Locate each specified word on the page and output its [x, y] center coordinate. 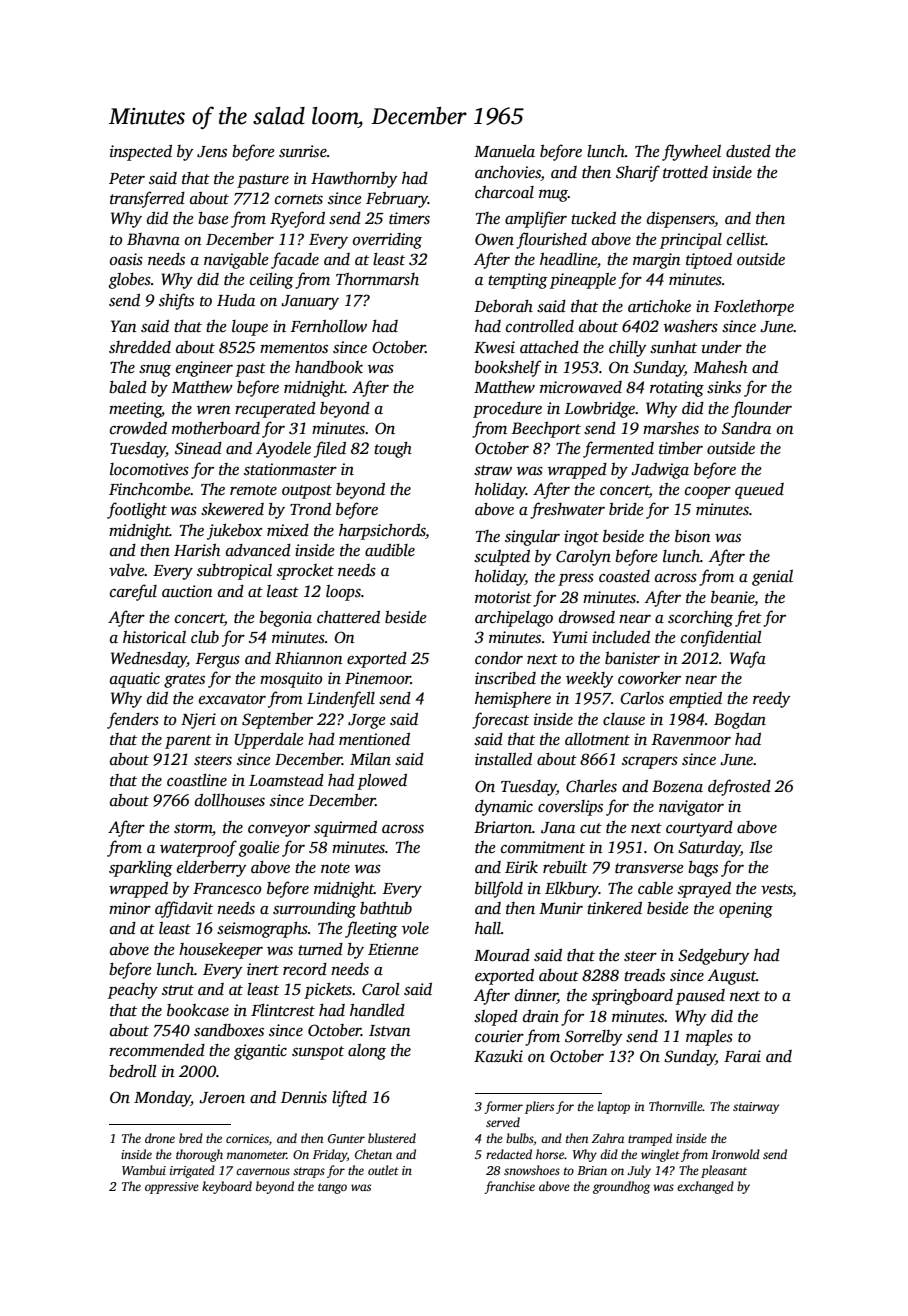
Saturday [709, 849]
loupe [250, 328]
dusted [748, 151]
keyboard [227, 1187]
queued [759, 491]
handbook [329, 367]
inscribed [505, 678]
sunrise [303, 151]
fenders [133, 720]
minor [130, 908]
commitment [543, 847]
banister [632, 658]
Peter [127, 178]
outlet [383, 1170]
